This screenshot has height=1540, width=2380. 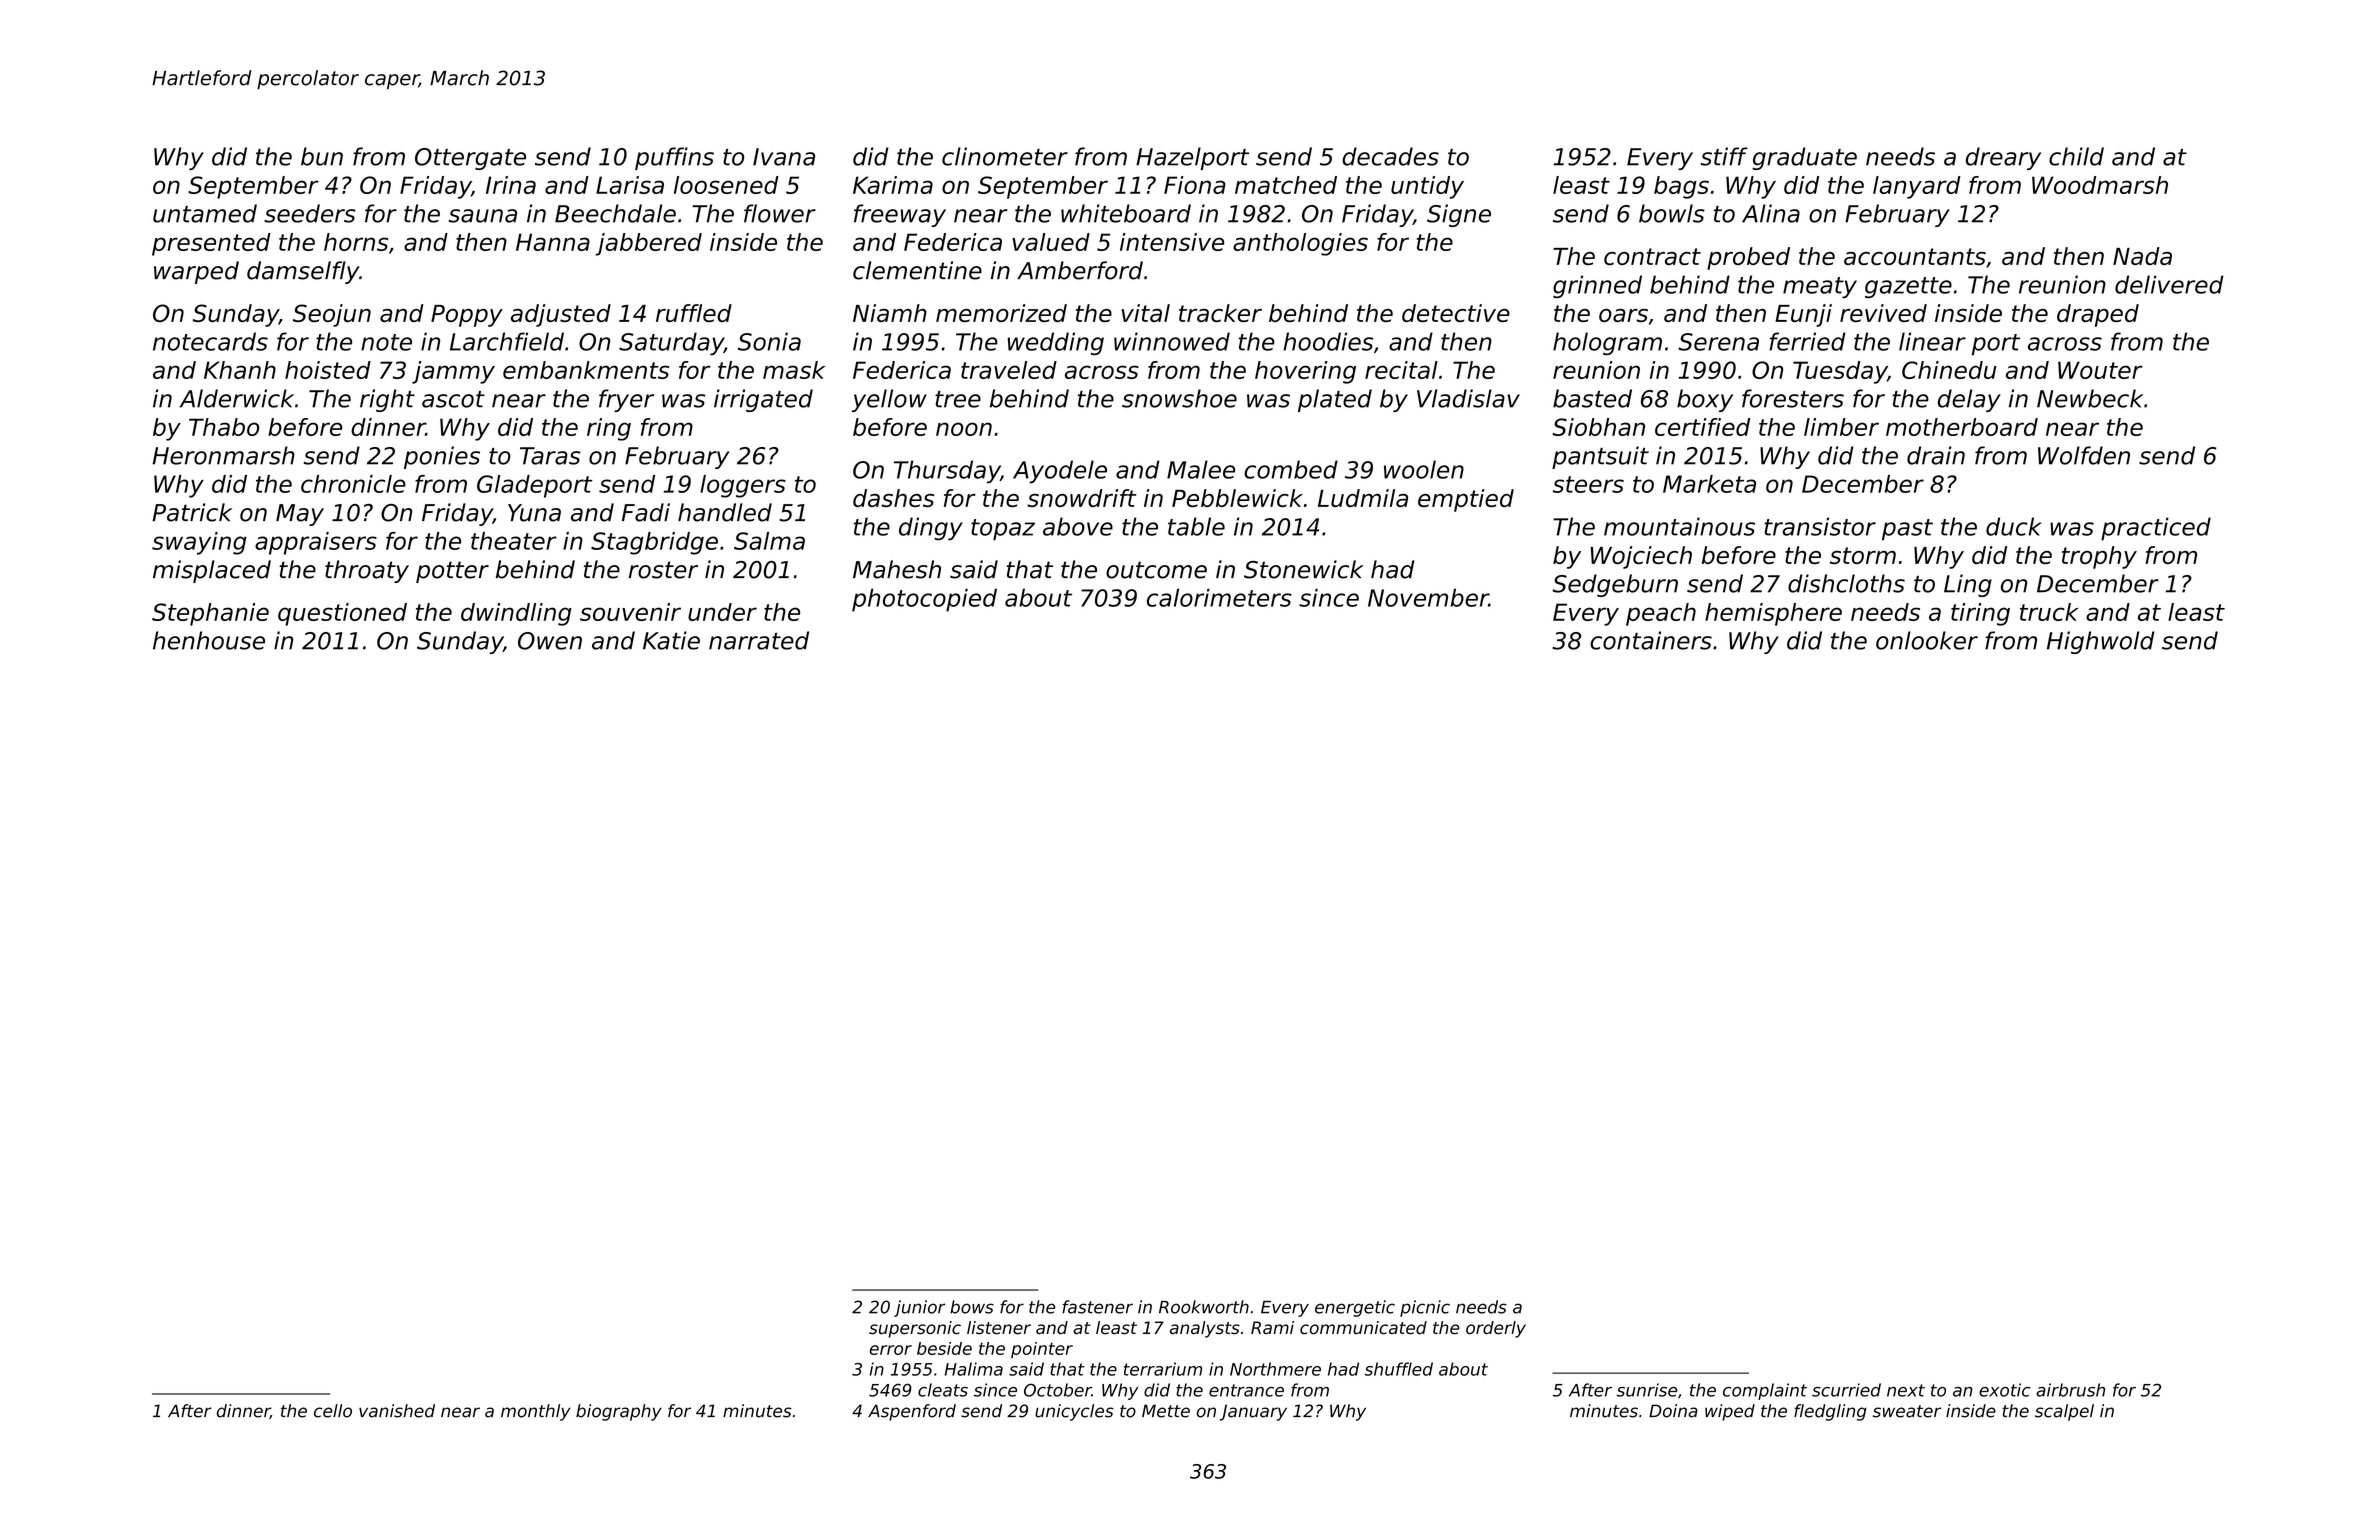 What do you see at coordinates (1927, 640) in the screenshot?
I see `onlooker` at bounding box center [1927, 640].
